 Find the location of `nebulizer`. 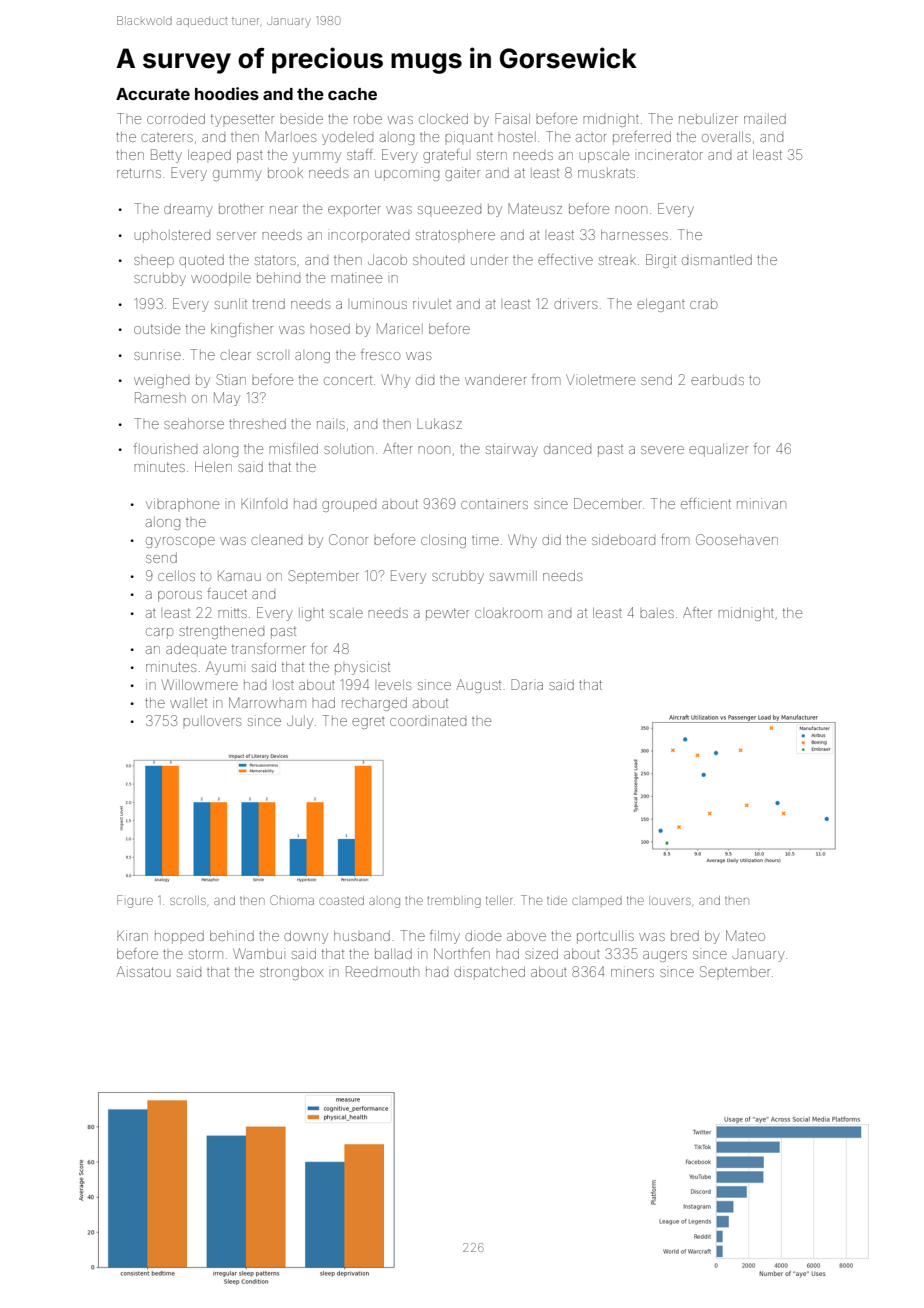

nebulizer is located at coordinates (708, 118).
